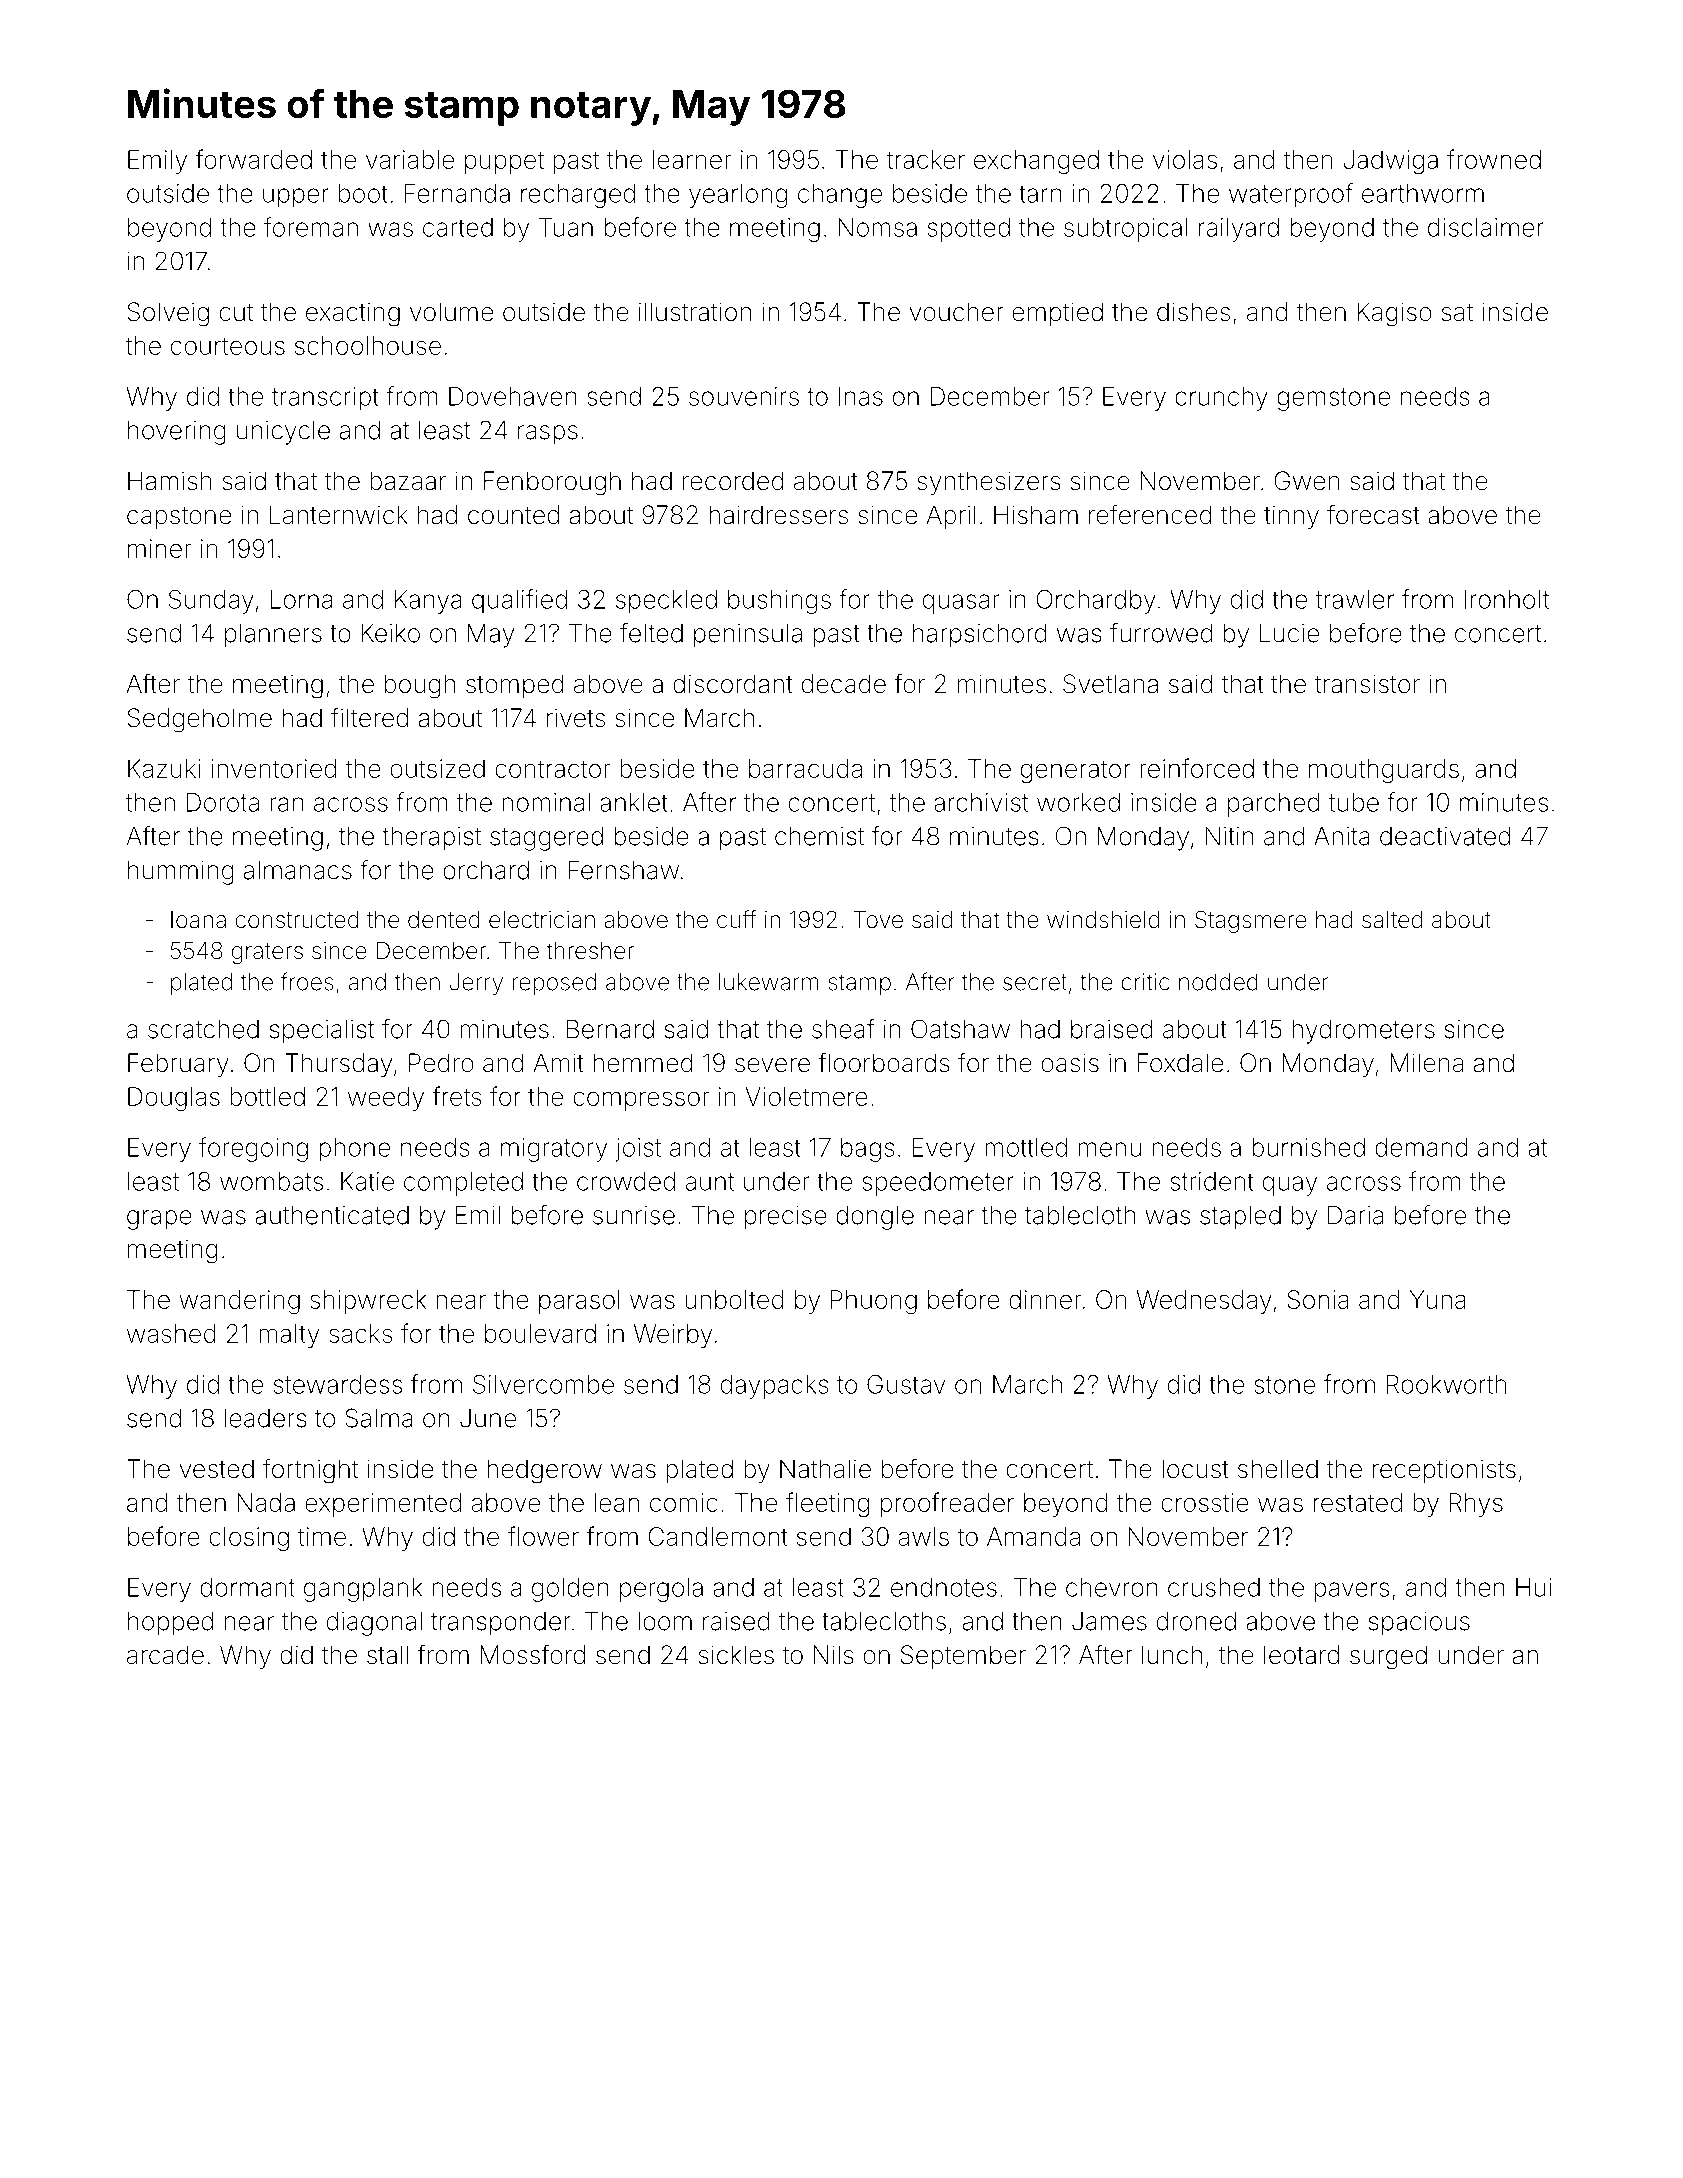 This screenshot has width=1683, height=2178. I want to click on Milena, so click(1426, 1063).
